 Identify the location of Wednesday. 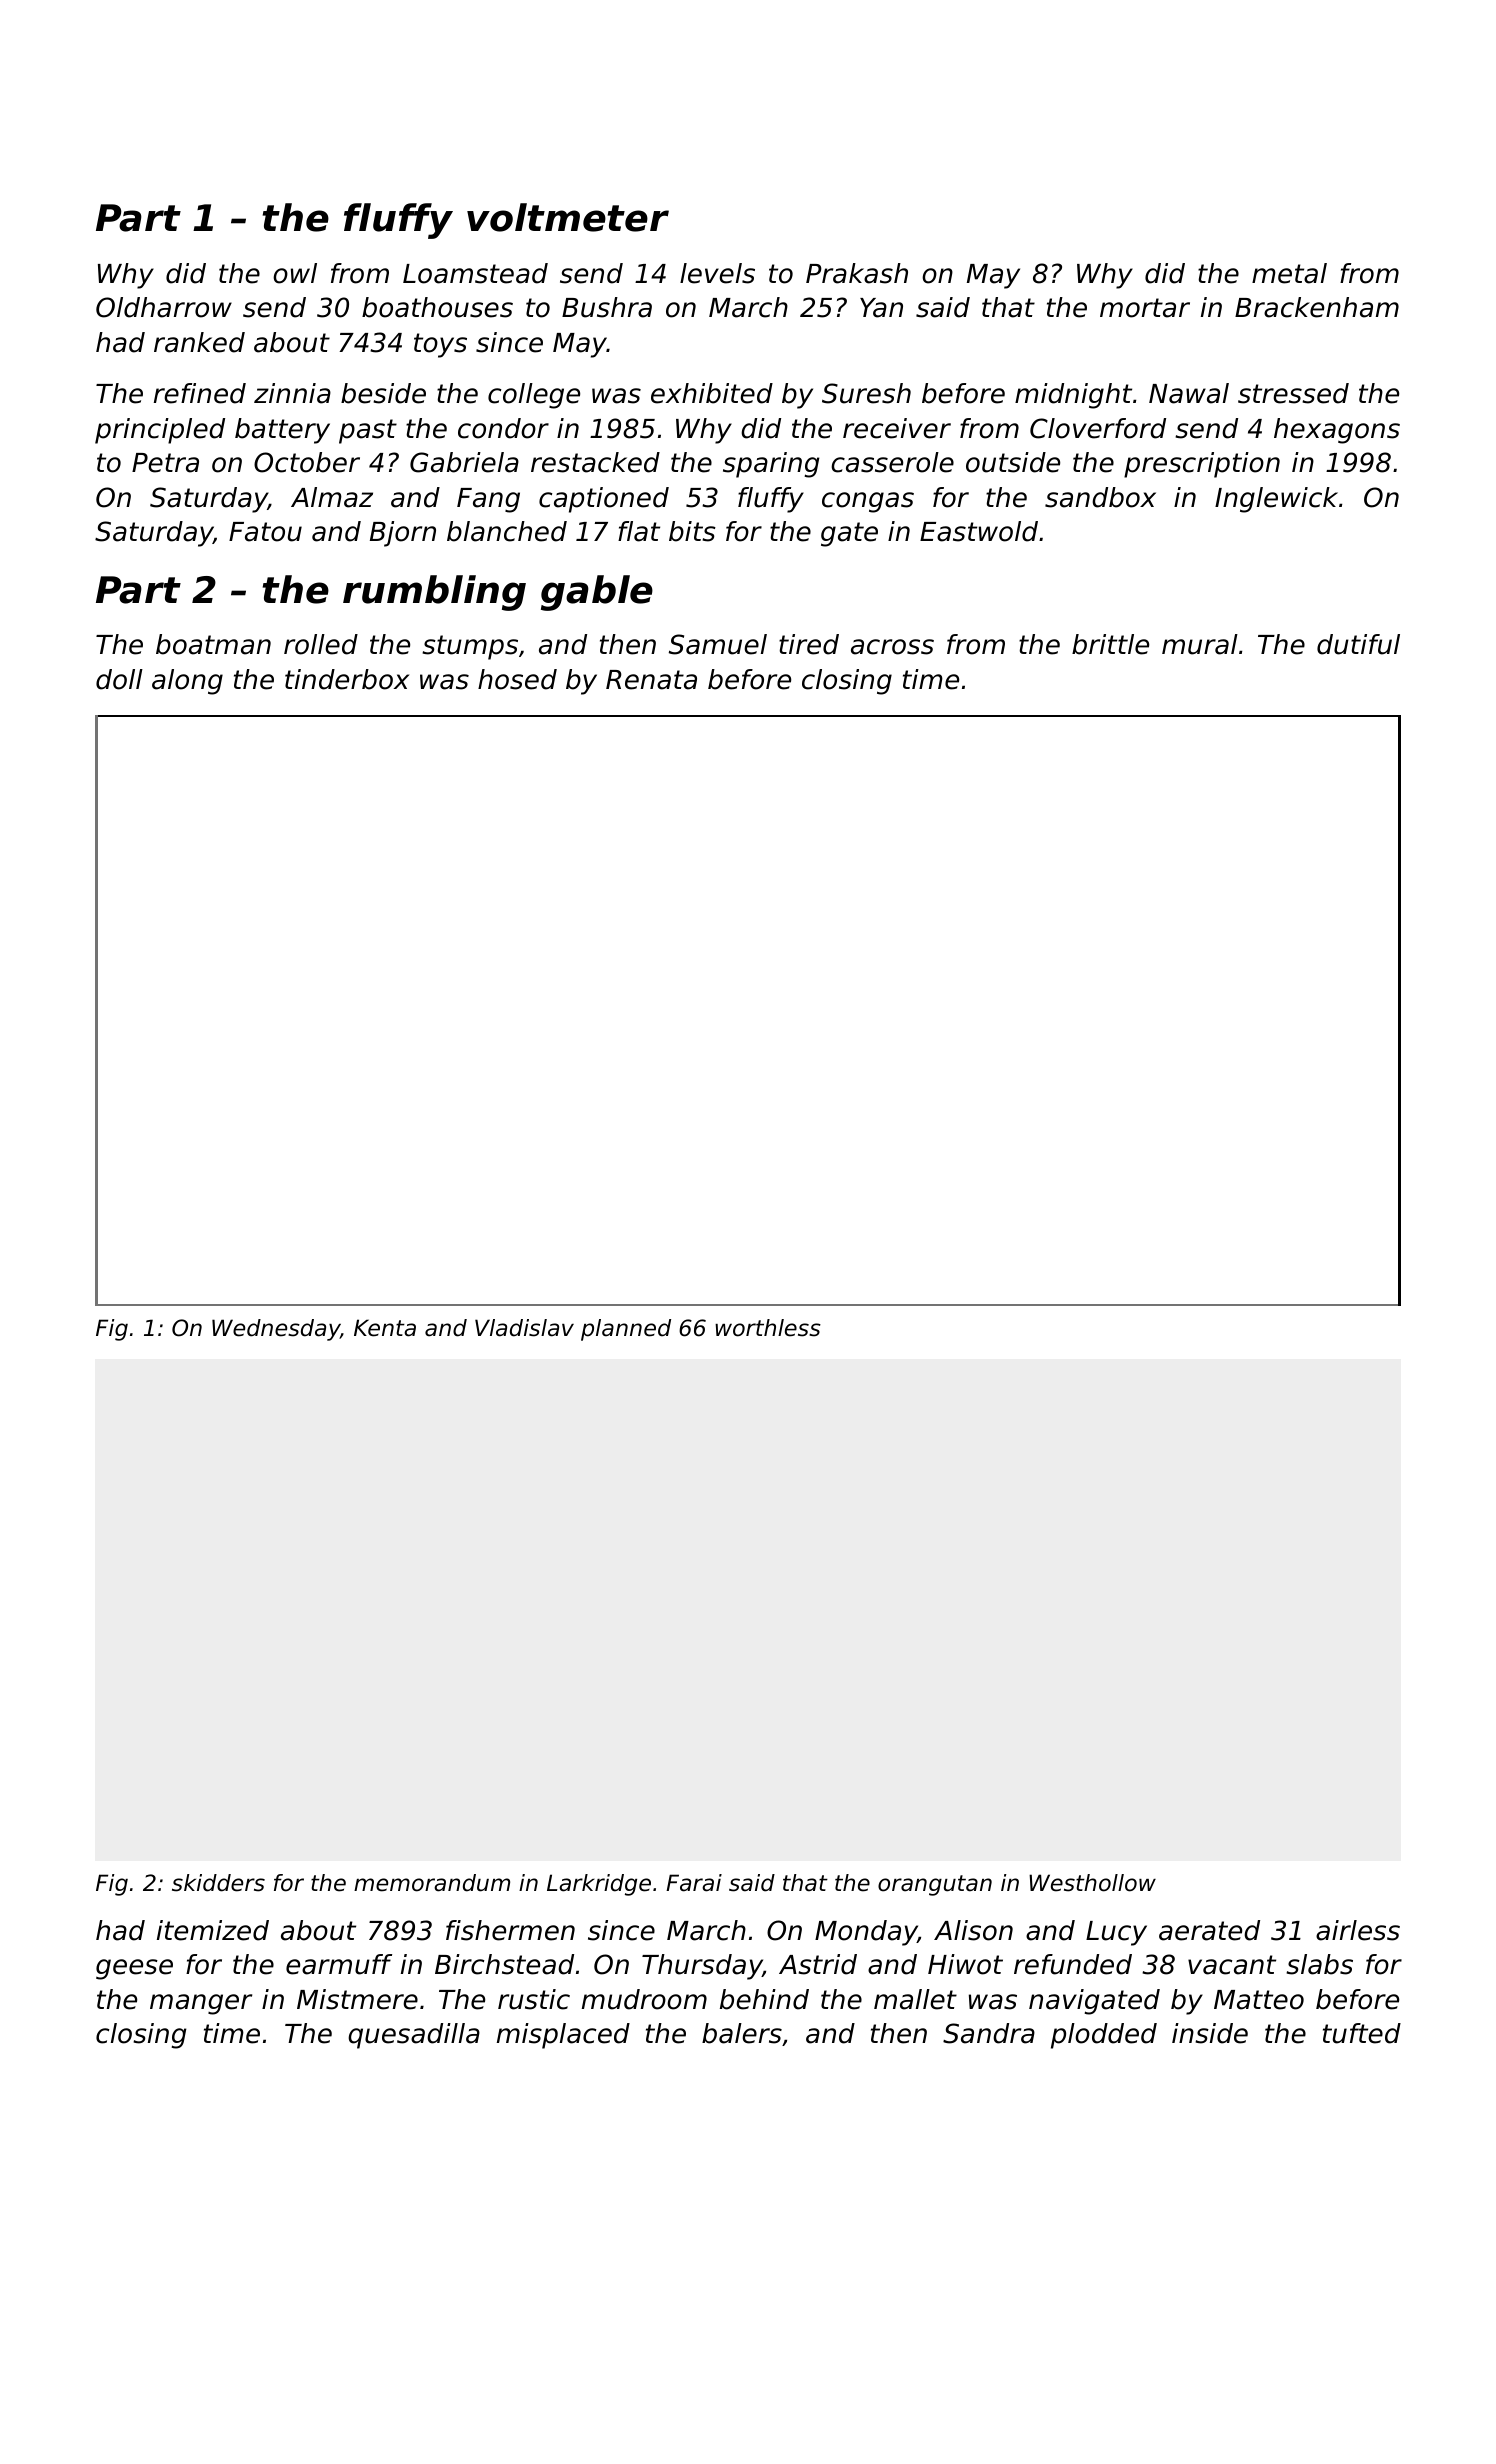
(276, 1330).
